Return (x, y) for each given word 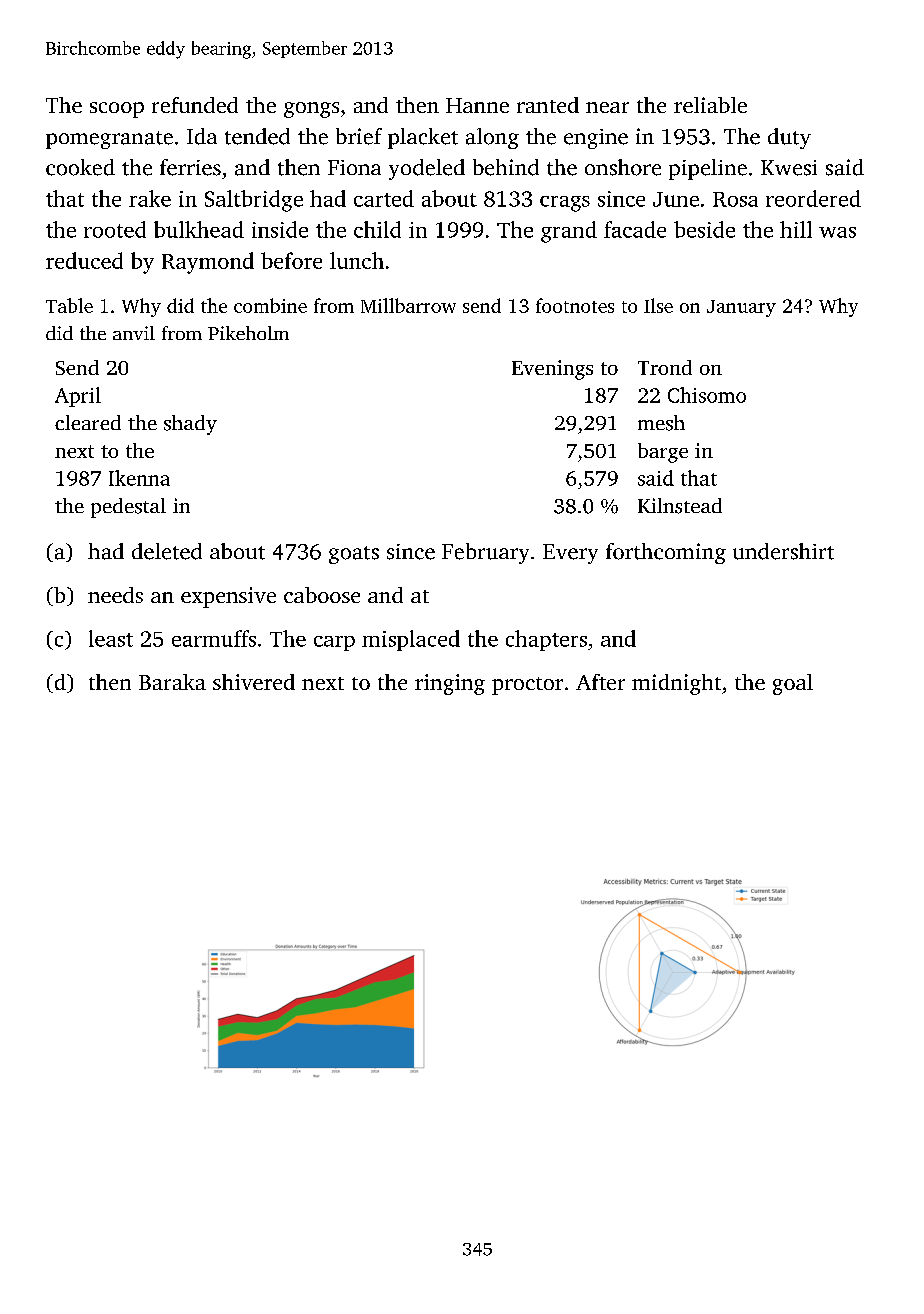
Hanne (477, 105)
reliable (710, 105)
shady (190, 425)
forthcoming (666, 553)
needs (115, 595)
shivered (254, 682)
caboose (322, 595)
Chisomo (707, 395)
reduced (84, 260)
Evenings (552, 370)
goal (793, 684)
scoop (117, 110)
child (377, 229)
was (837, 232)
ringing (450, 684)
